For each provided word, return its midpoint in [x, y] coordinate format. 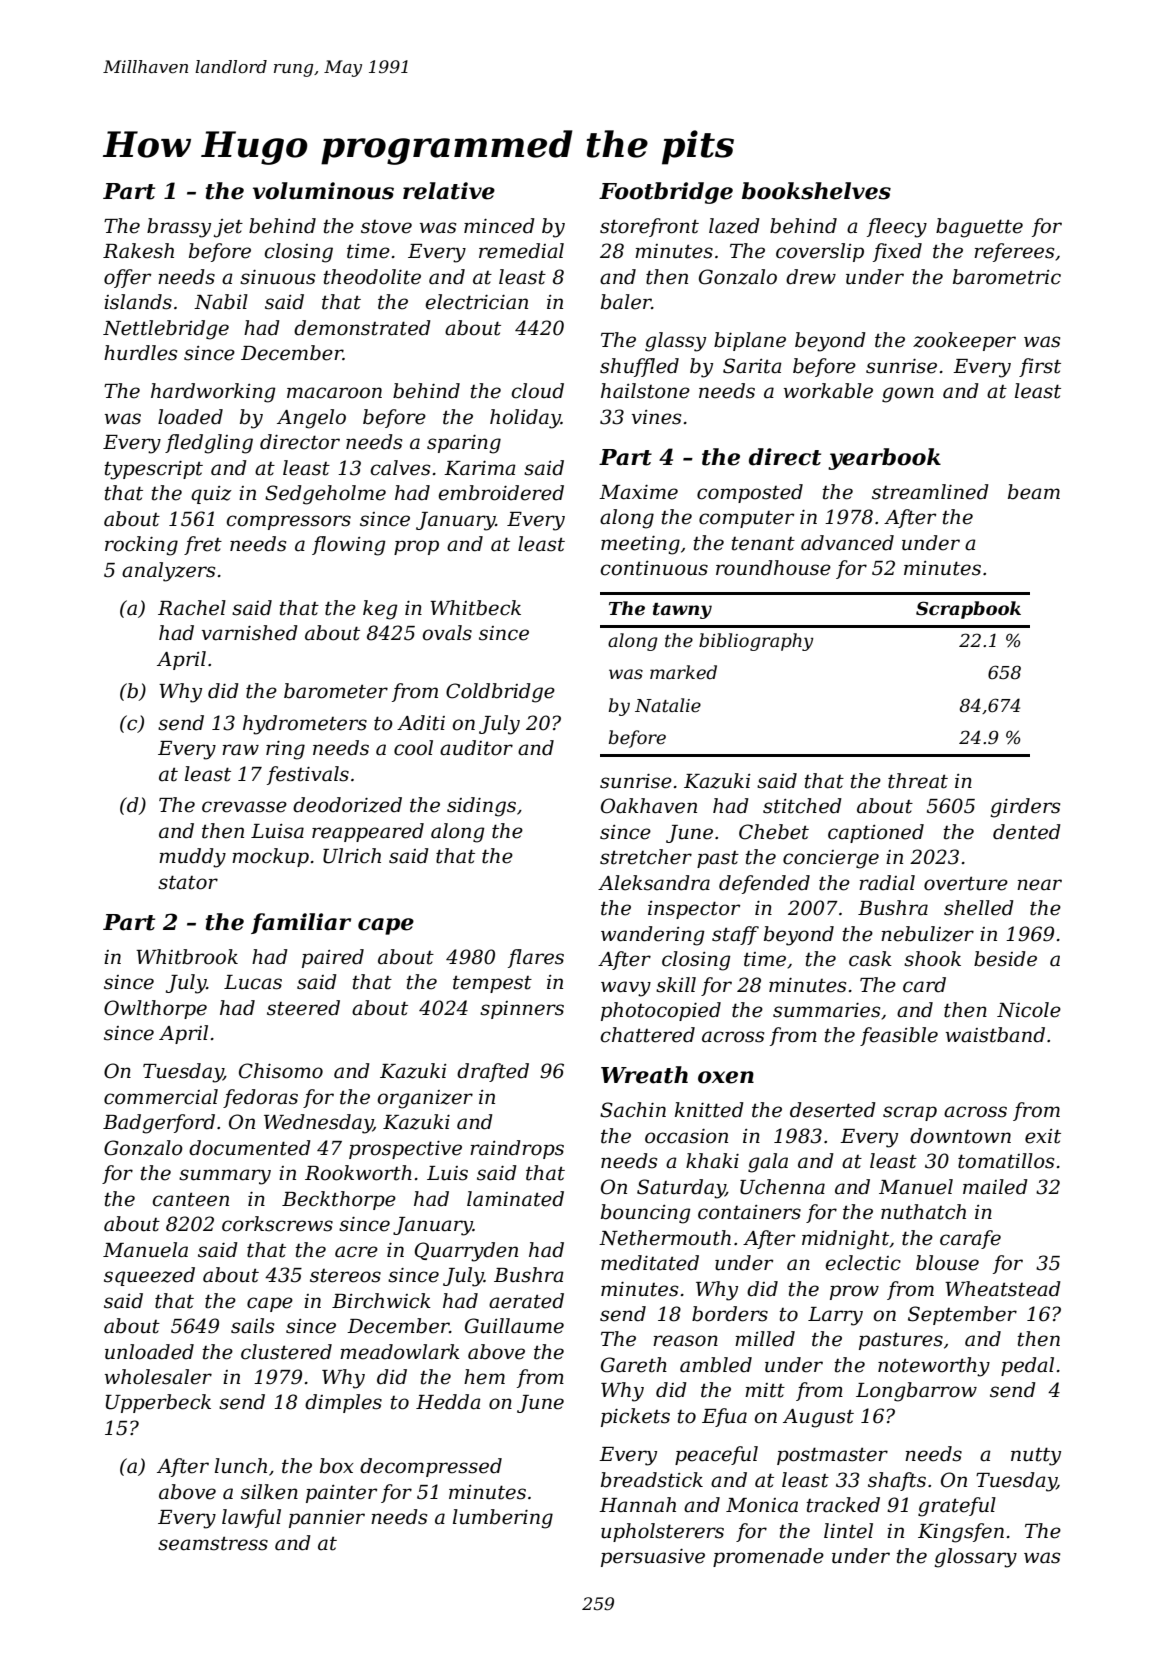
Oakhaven [649, 806]
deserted [833, 1110]
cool [413, 748]
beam [1034, 492]
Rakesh [138, 251]
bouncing [646, 1214]
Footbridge [666, 193]
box [337, 1466]
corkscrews [277, 1224]
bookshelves [816, 191]
